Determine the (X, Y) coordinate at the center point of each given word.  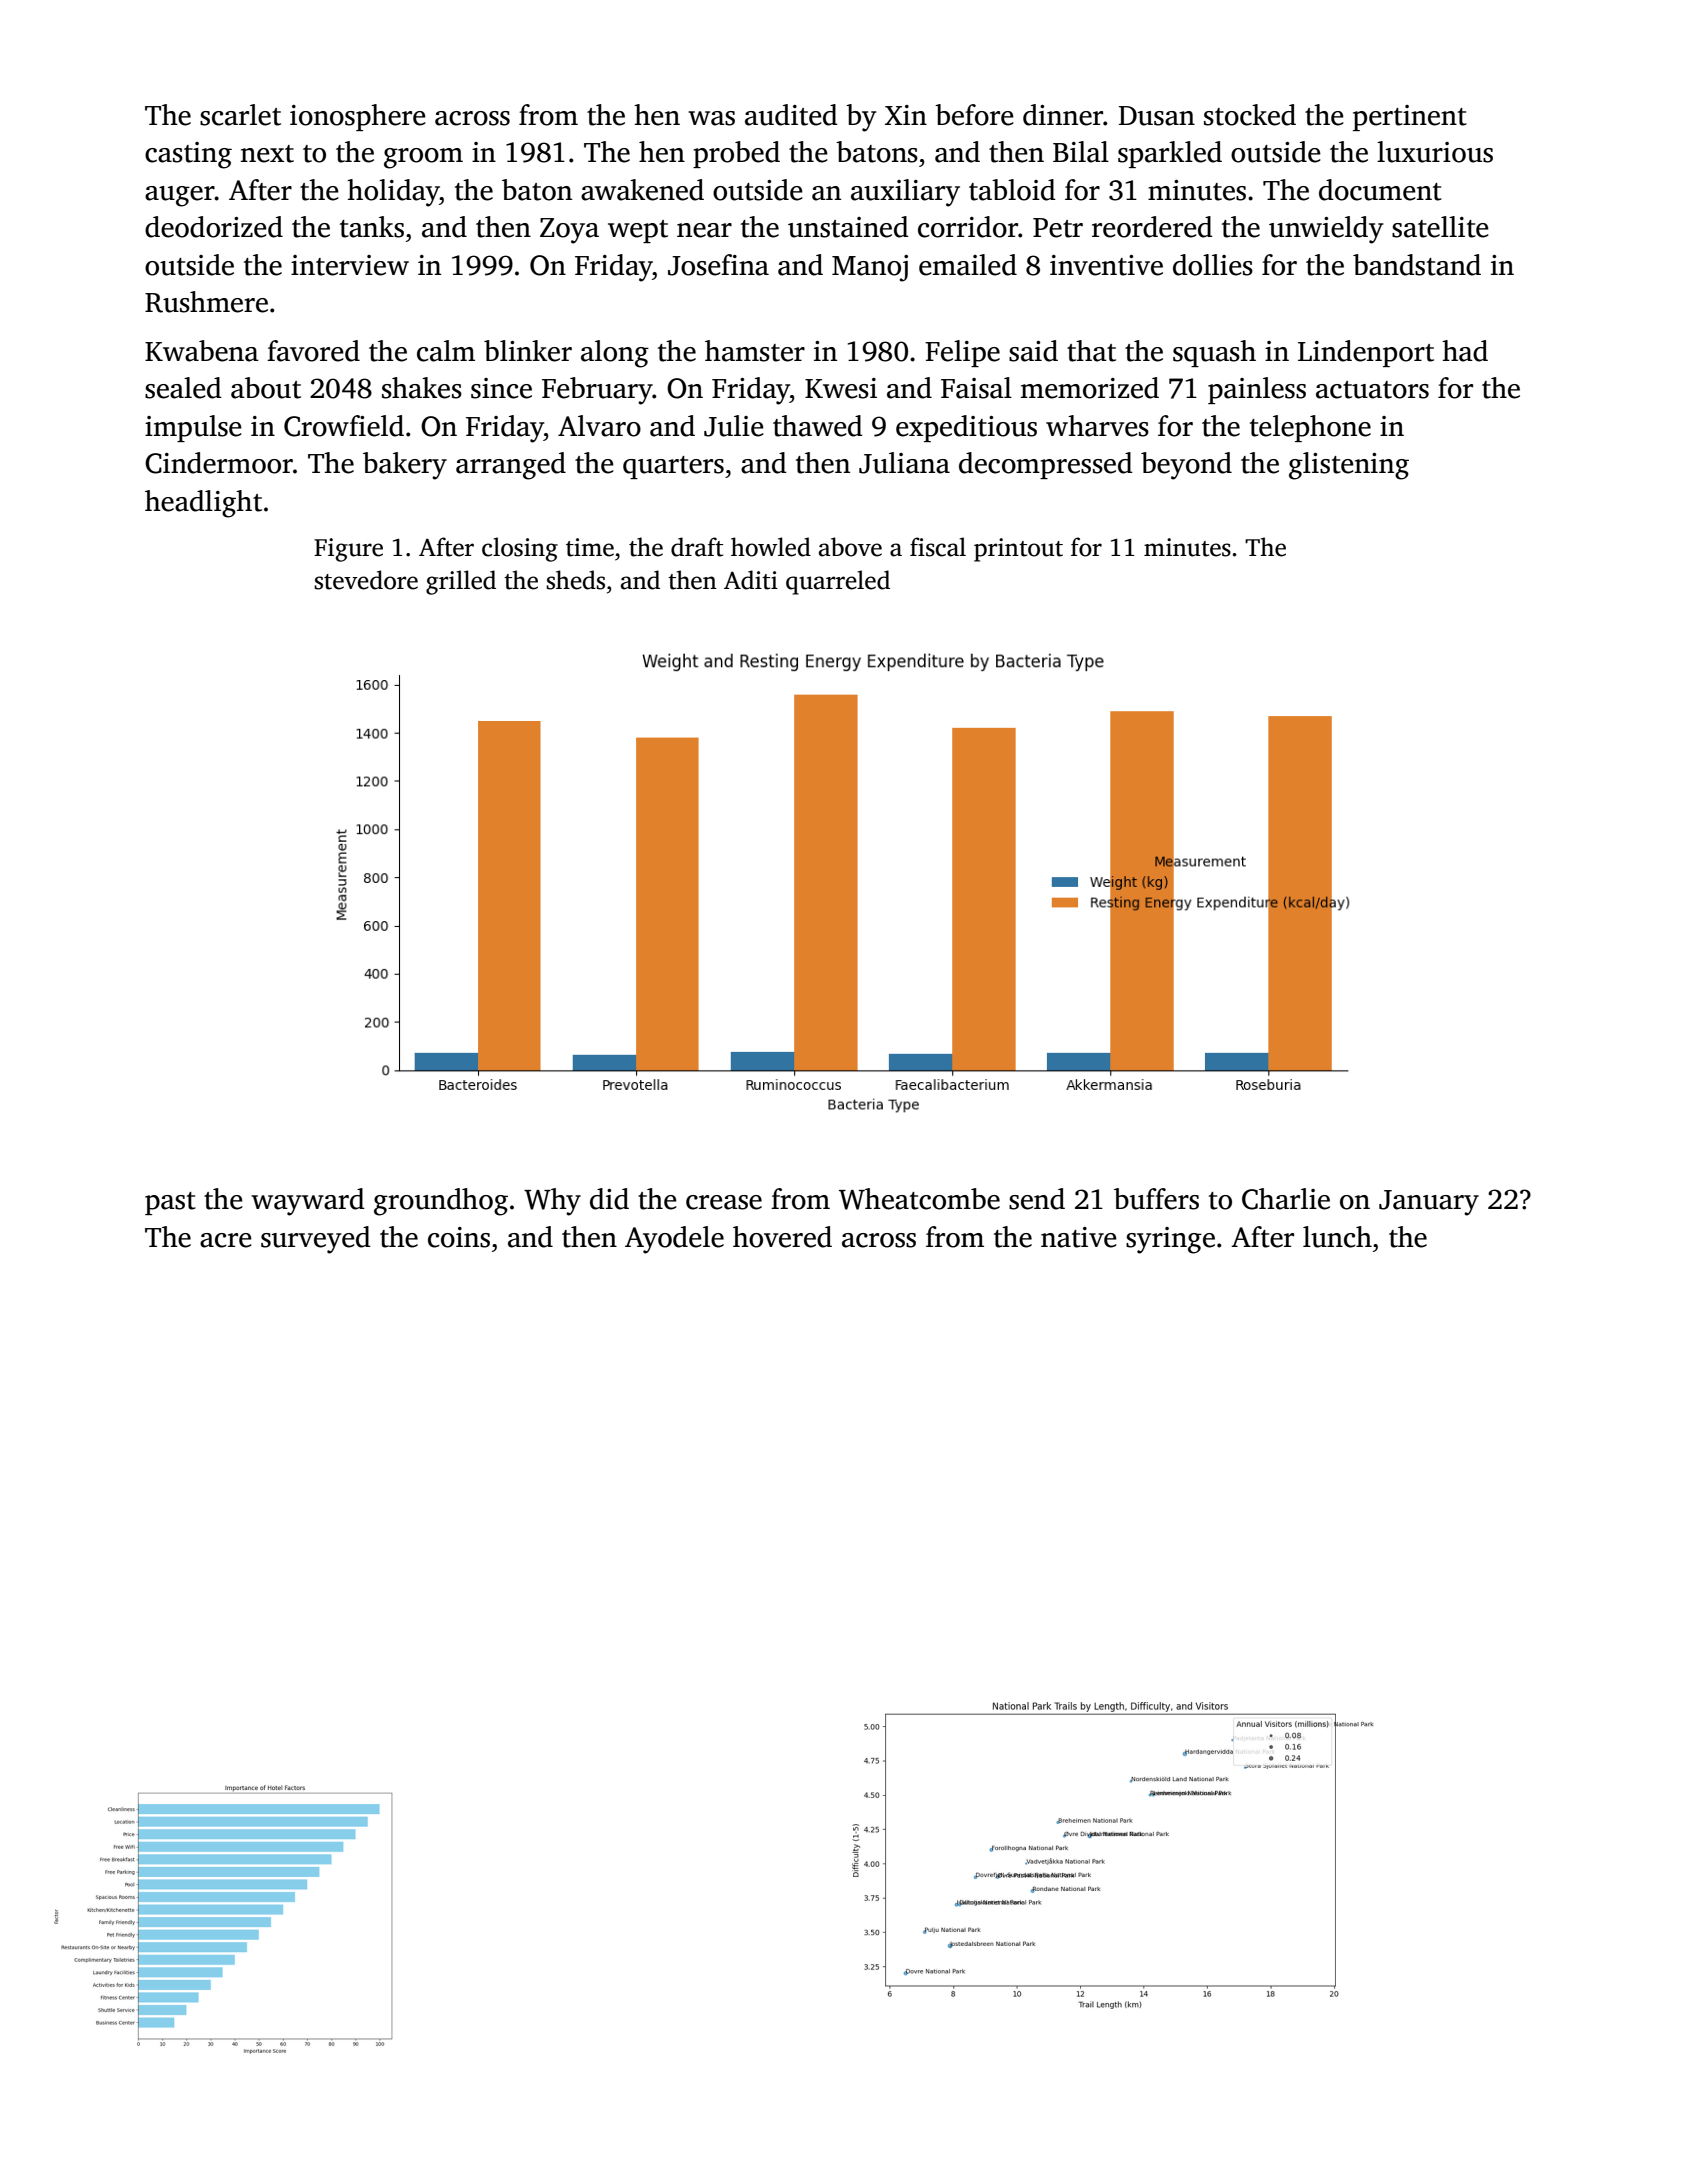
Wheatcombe (919, 1199)
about (266, 388)
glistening (1349, 466)
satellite (1440, 227)
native (1079, 1237)
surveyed (316, 1240)
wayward (308, 1202)
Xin (906, 115)
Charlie (1286, 1199)
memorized (1090, 388)
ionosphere (358, 117)
